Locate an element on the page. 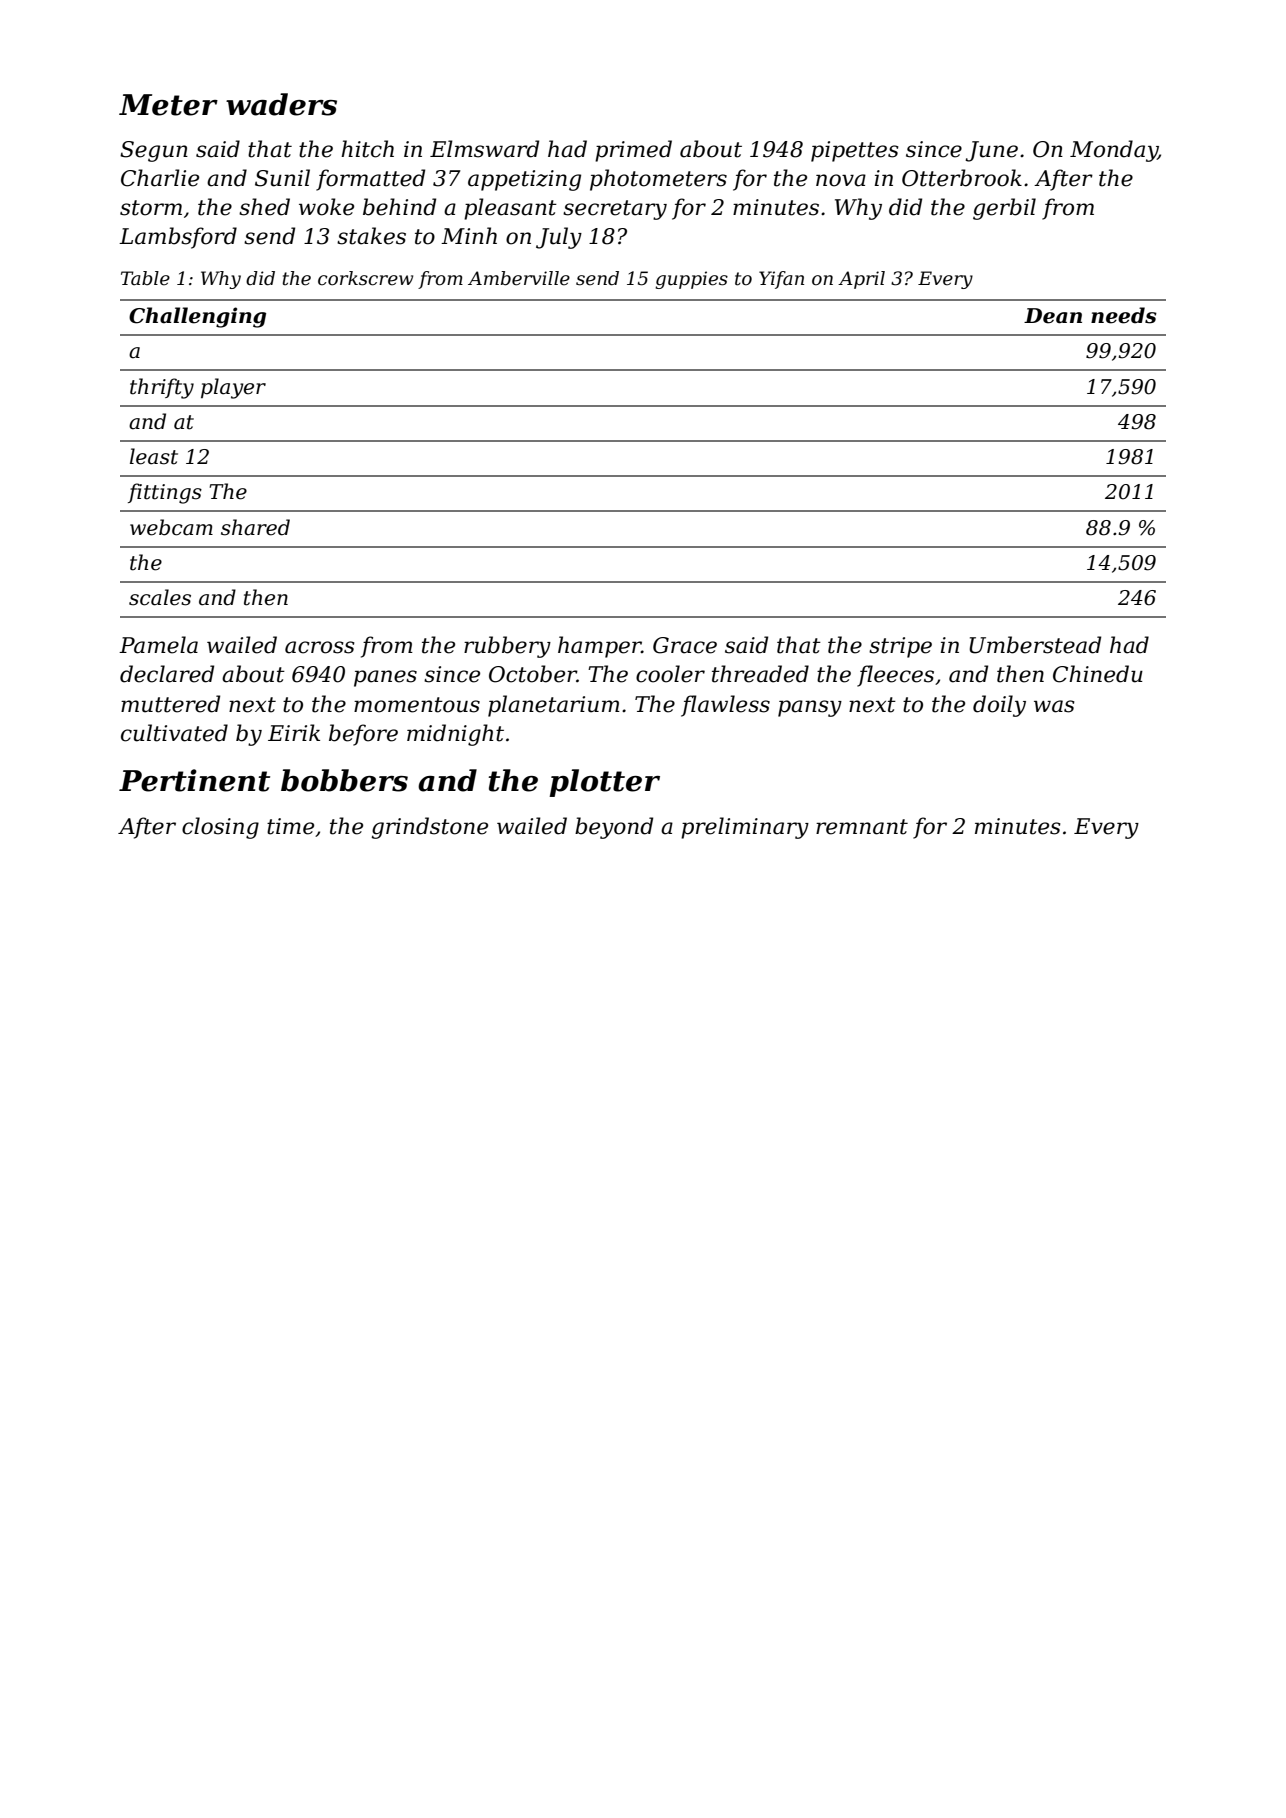  closing is located at coordinates (220, 828).
